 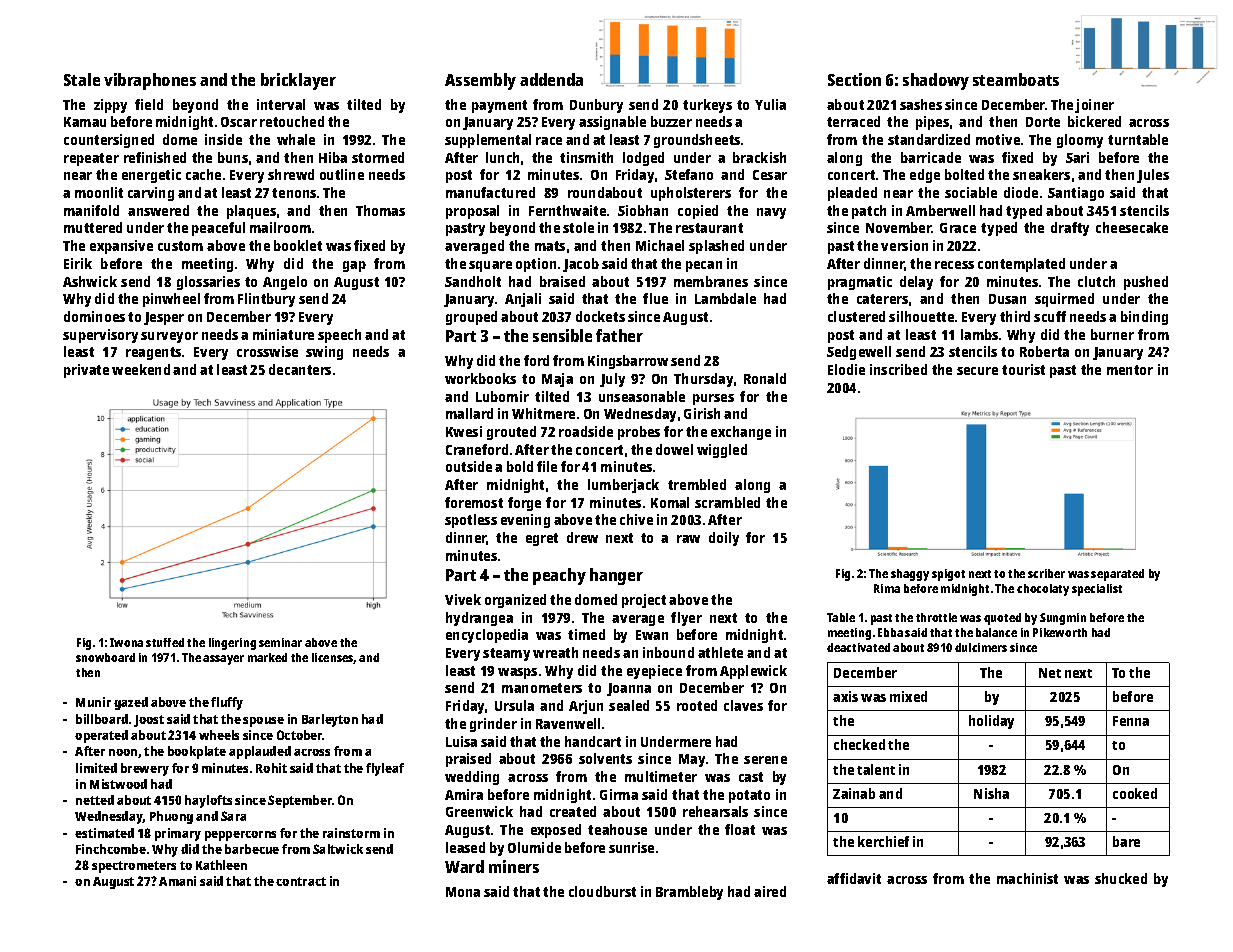 What do you see at coordinates (1070, 229) in the screenshot?
I see `drafty` at bounding box center [1070, 229].
